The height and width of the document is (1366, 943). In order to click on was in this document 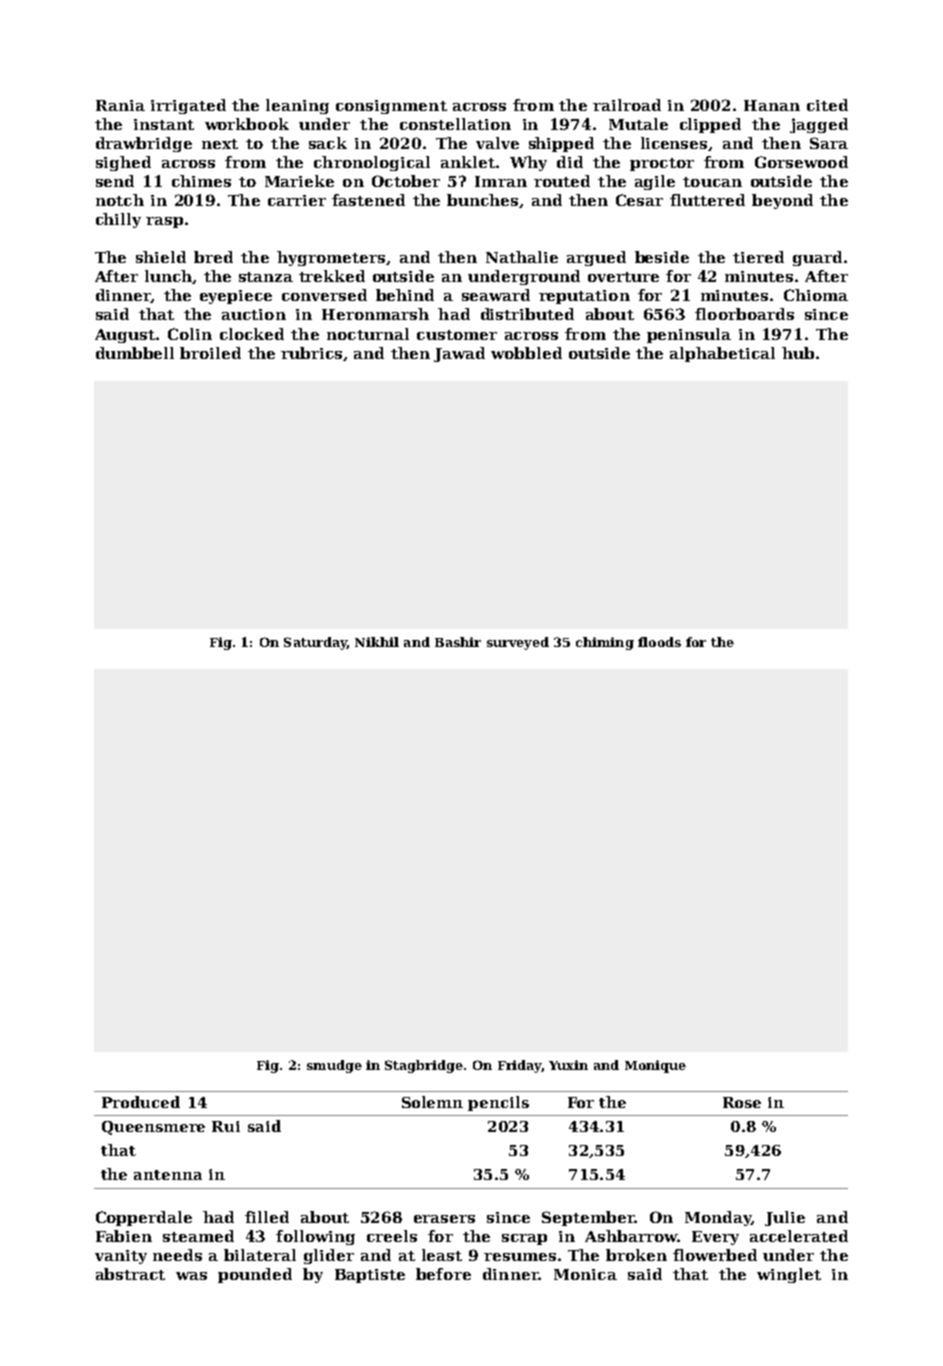, I will do `click(191, 1276)`.
